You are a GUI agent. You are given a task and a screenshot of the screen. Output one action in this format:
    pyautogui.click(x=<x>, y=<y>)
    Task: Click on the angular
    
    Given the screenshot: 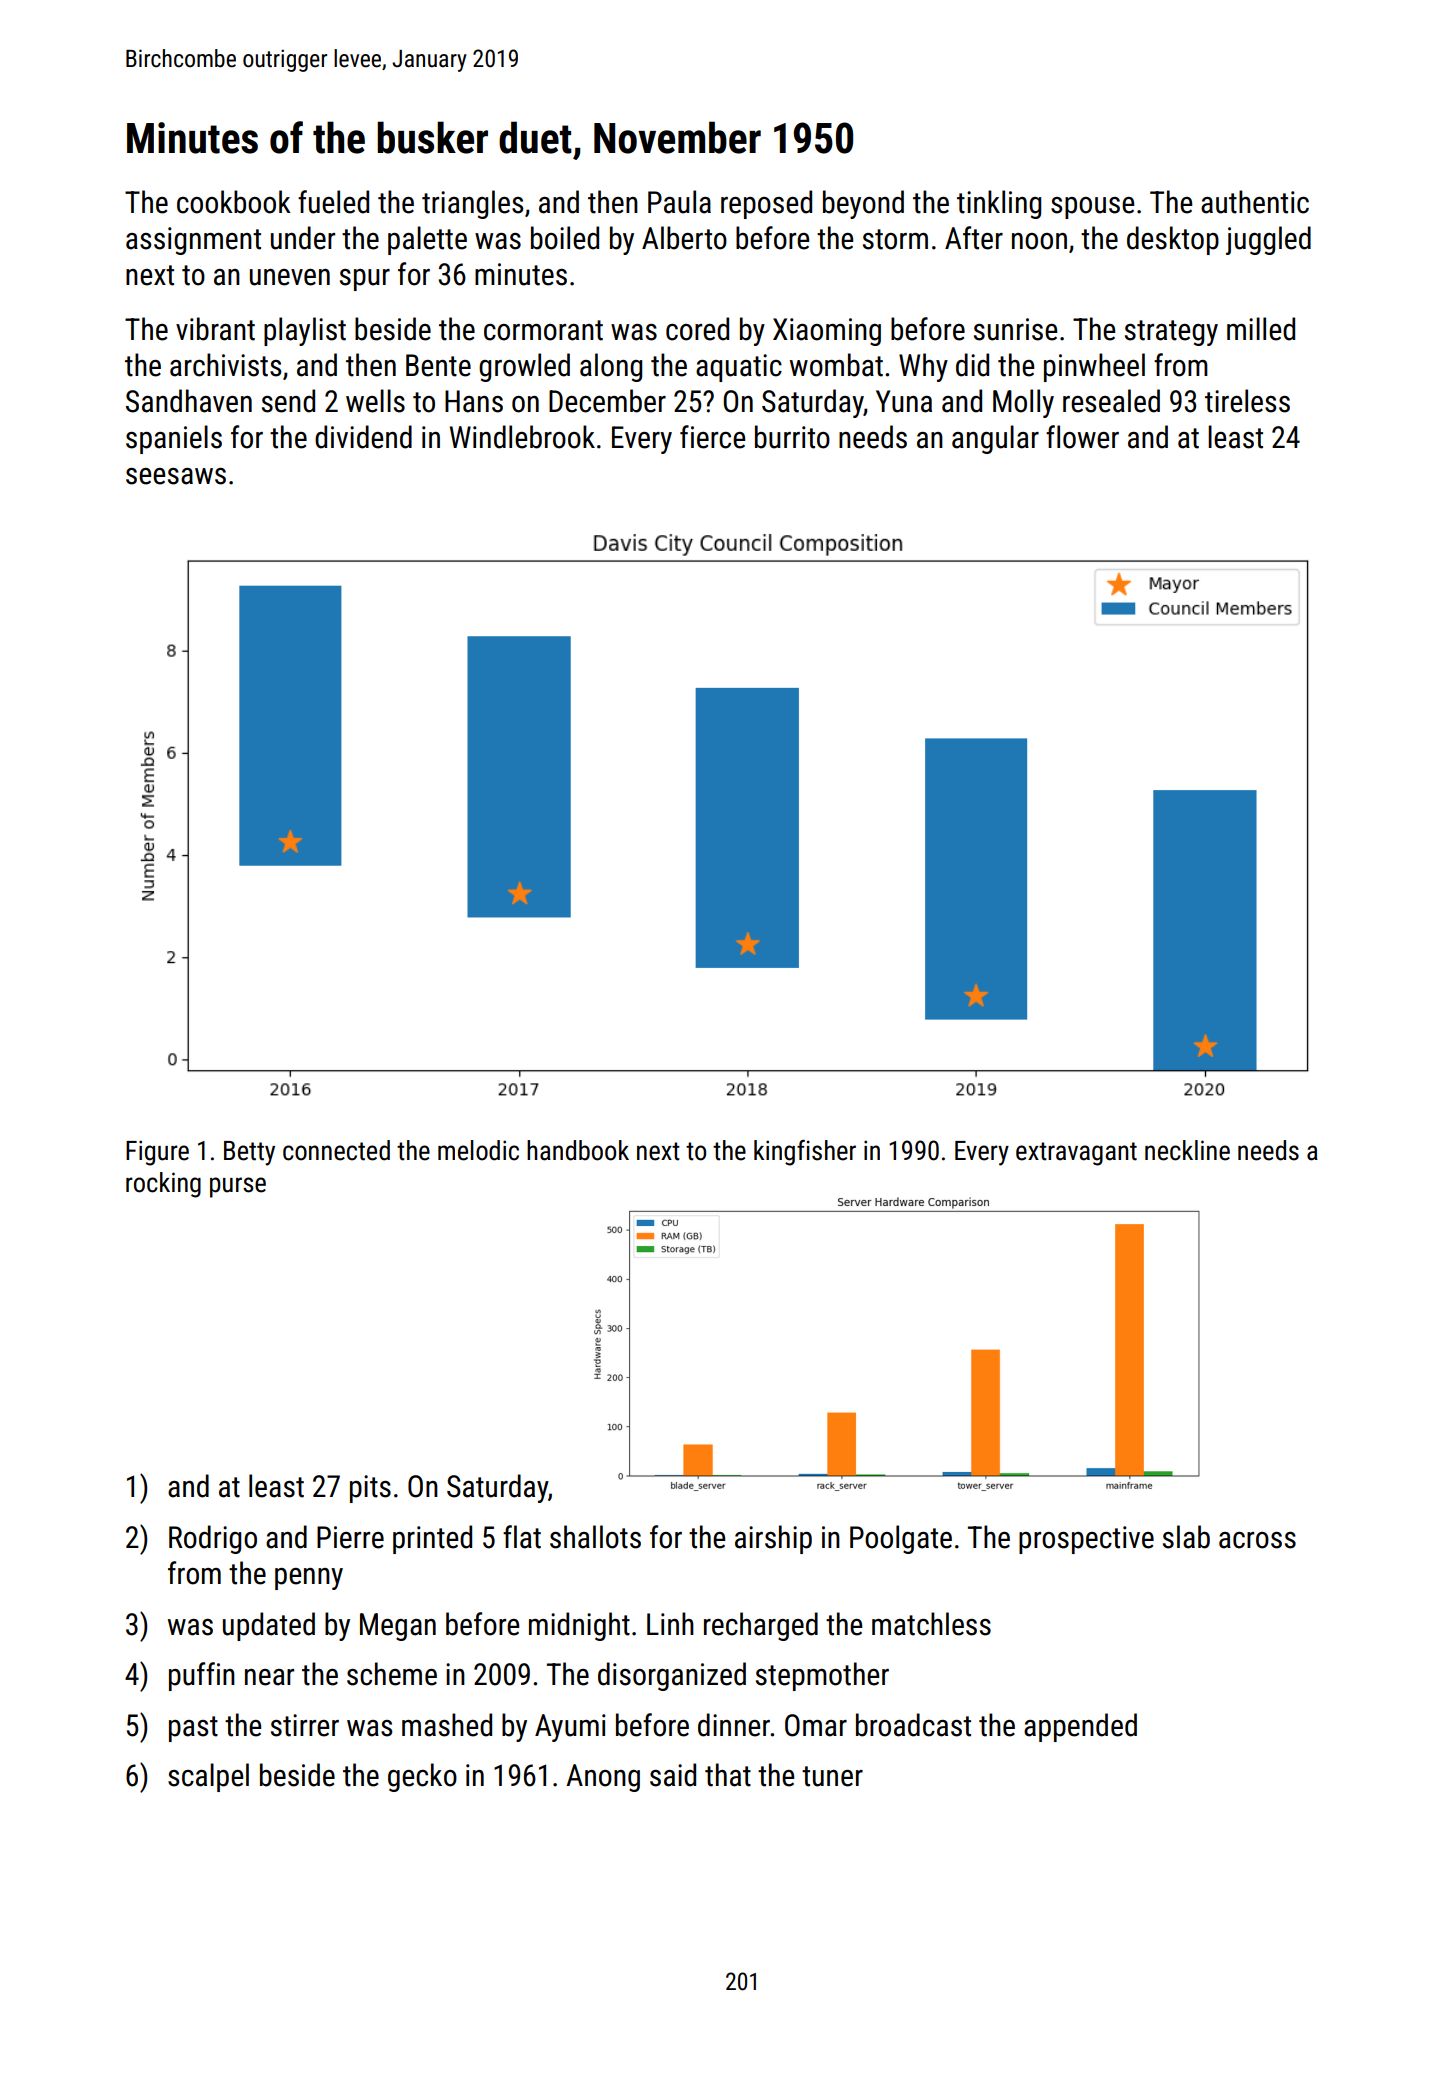 What is the action you would take?
    pyautogui.click(x=995, y=439)
